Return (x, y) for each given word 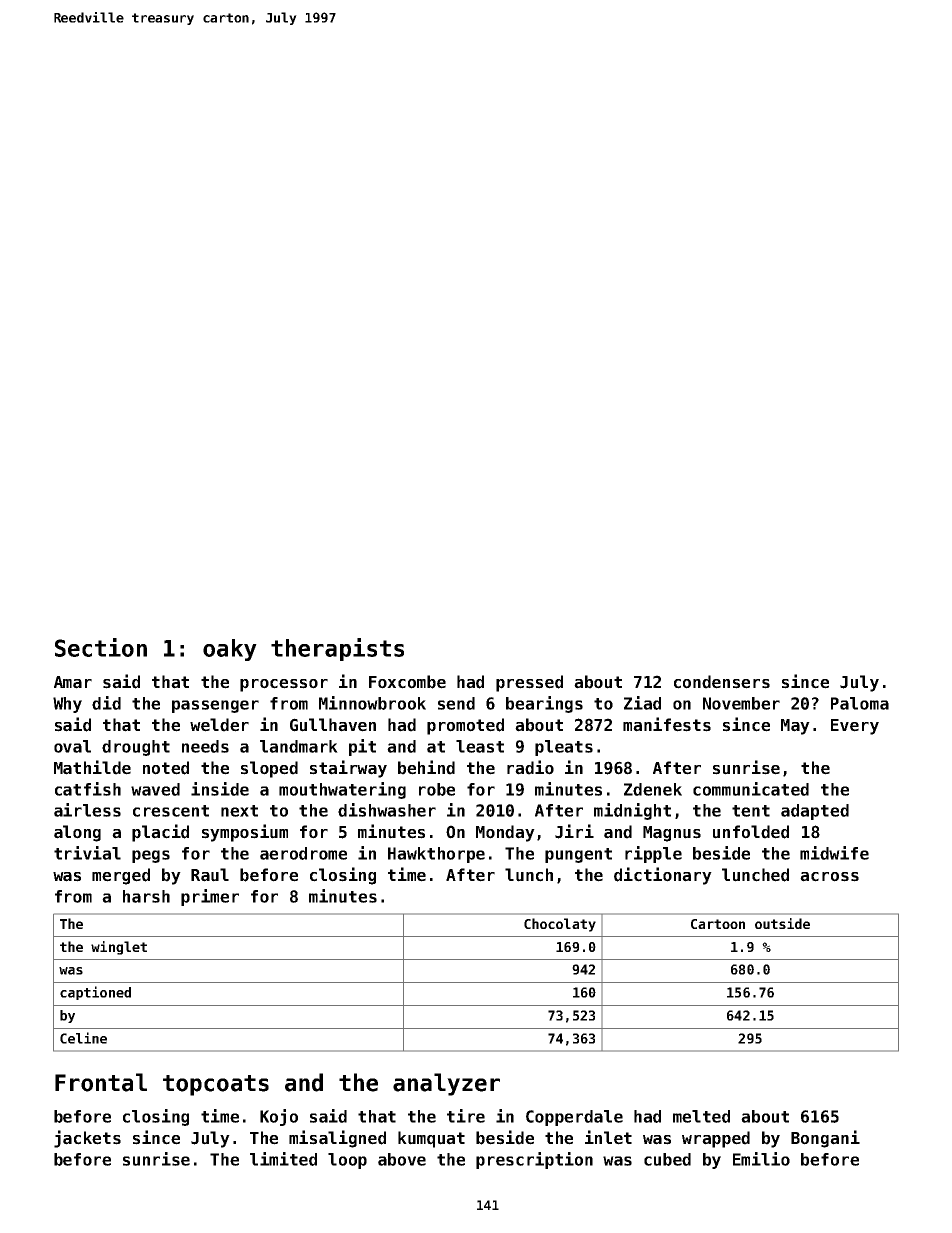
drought (136, 748)
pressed (529, 683)
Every (855, 727)
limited (283, 1159)
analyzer (446, 1084)
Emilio (761, 1159)
